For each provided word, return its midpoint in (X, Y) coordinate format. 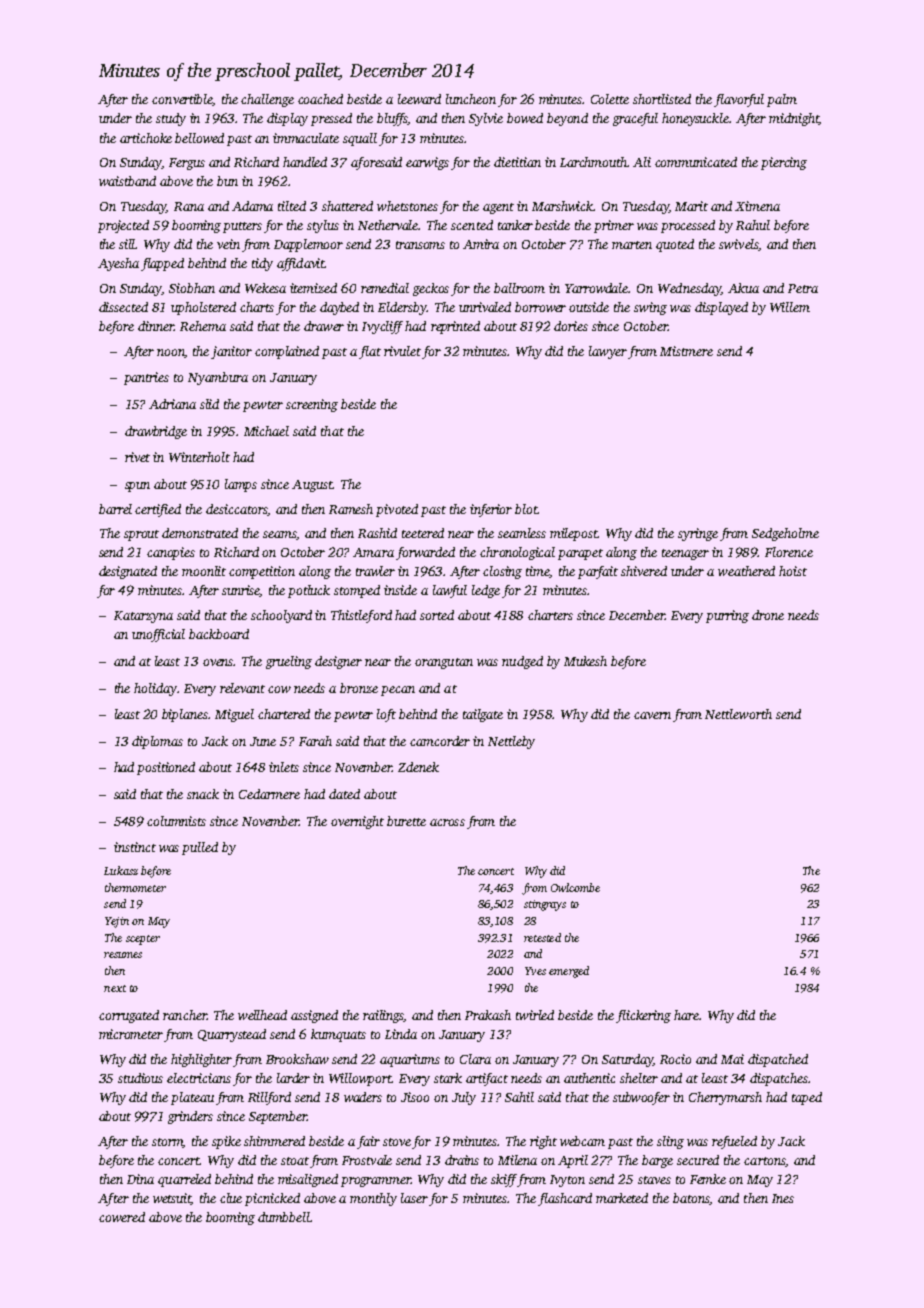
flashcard (565, 1199)
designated (128, 572)
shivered (644, 571)
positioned (166, 768)
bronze (359, 688)
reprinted (455, 327)
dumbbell (284, 1217)
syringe (698, 534)
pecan (398, 691)
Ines (783, 1198)
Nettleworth (738, 714)
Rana (189, 206)
